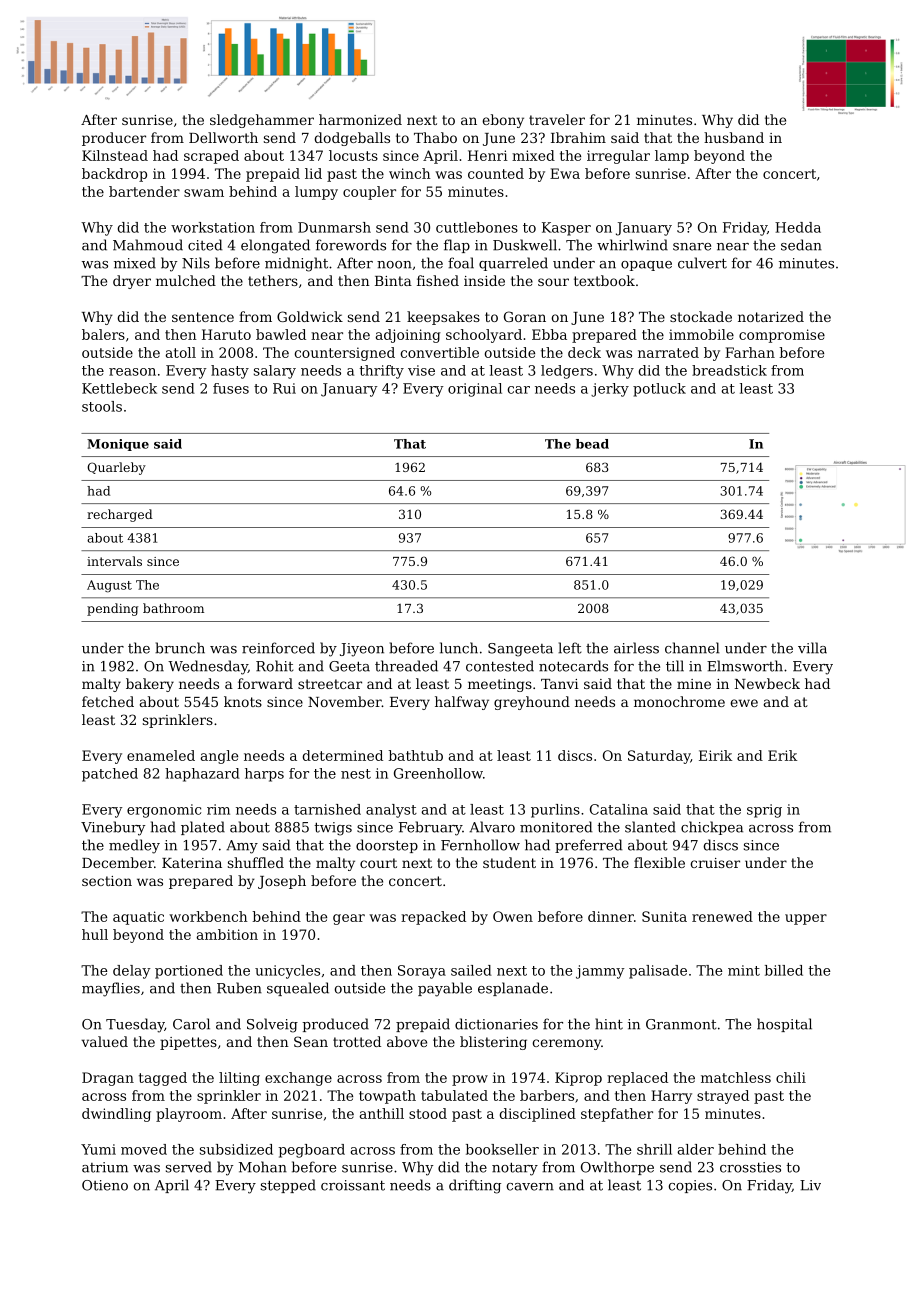 Image resolution: width=924 pixels, height=1308 pixels. What do you see at coordinates (782, 336) in the document?
I see `compromise` at bounding box center [782, 336].
